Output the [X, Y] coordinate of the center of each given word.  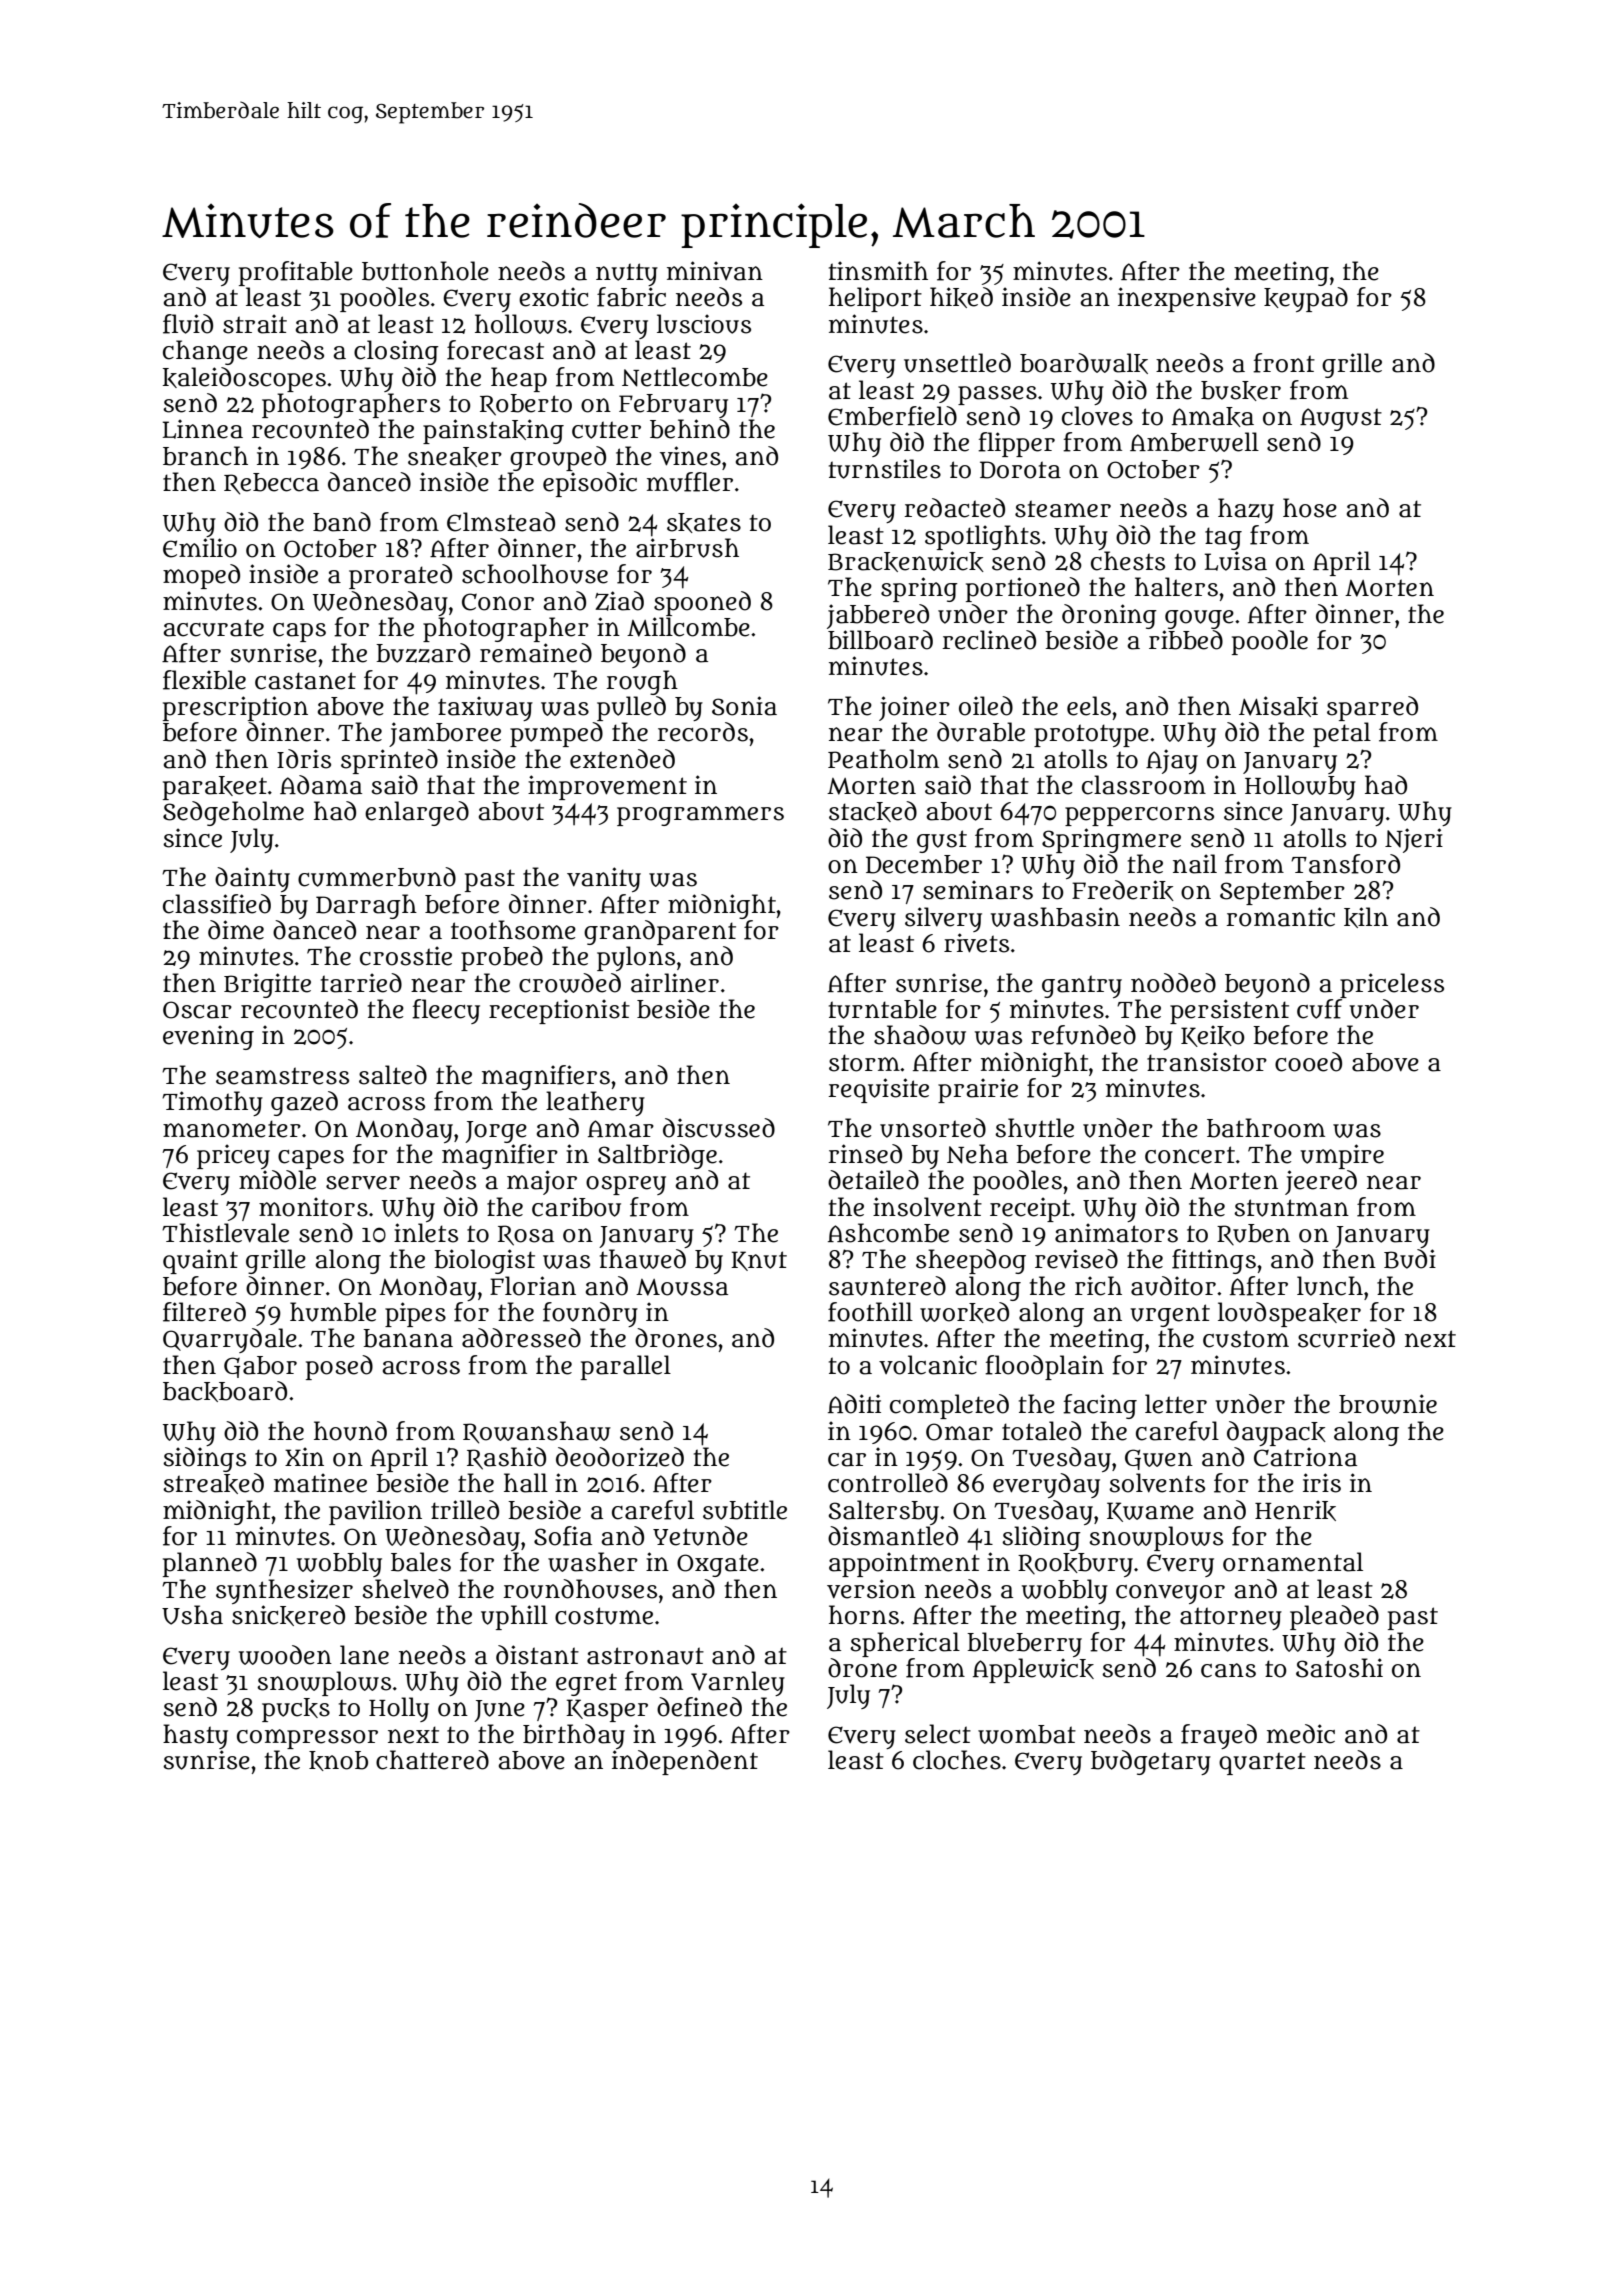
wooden [285, 1655]
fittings [1214, 1261]
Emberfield [892, 416]
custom [1246, 1339]
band [342, 522]
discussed [719, 1128]
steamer [1063, 509]
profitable [296, 273]
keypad [1306, 299]
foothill [870, 1312]
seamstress [282, 1076]
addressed [521, 1338]
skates [704, 523]
